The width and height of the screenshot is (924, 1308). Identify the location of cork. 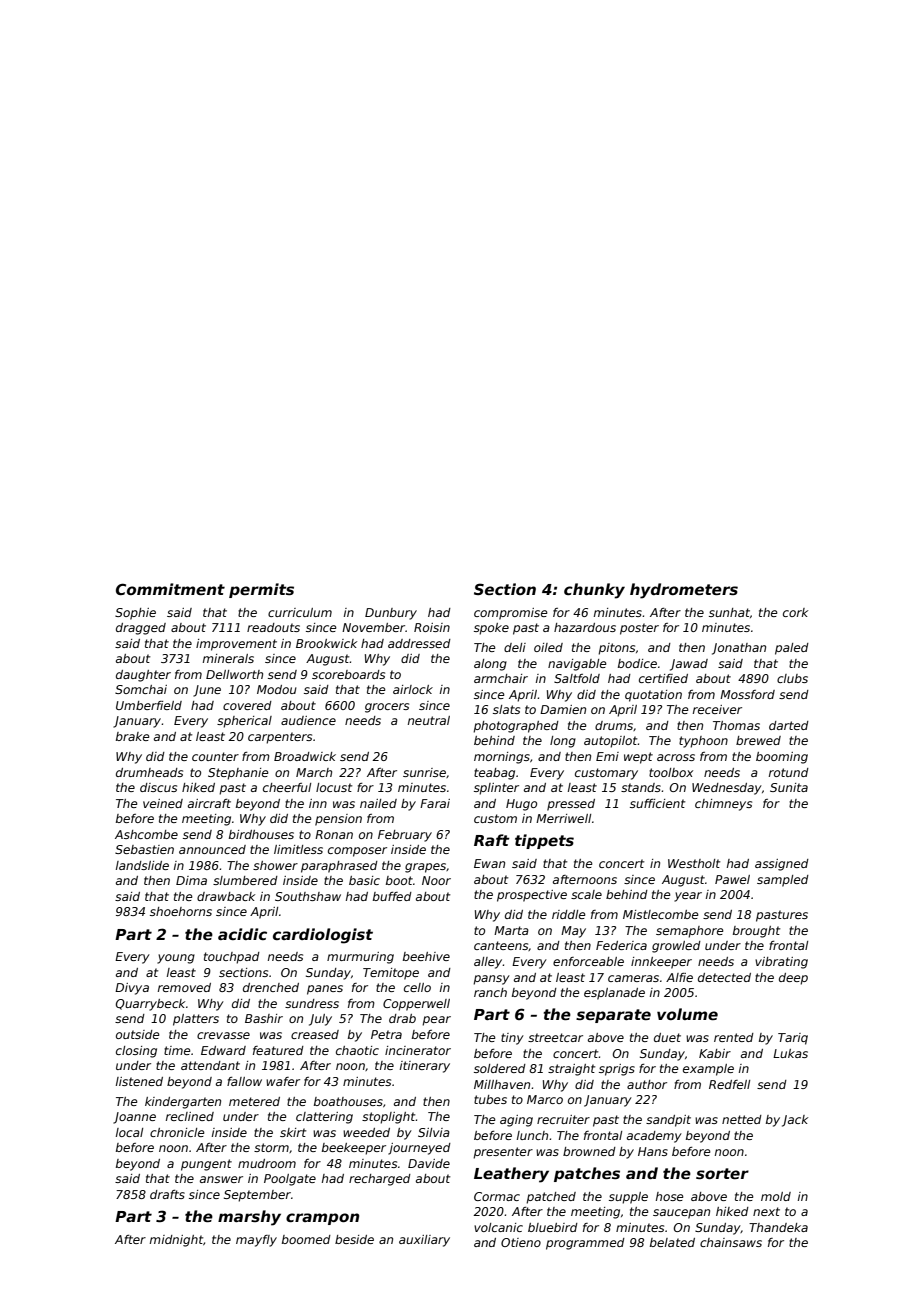
(795, 612).
